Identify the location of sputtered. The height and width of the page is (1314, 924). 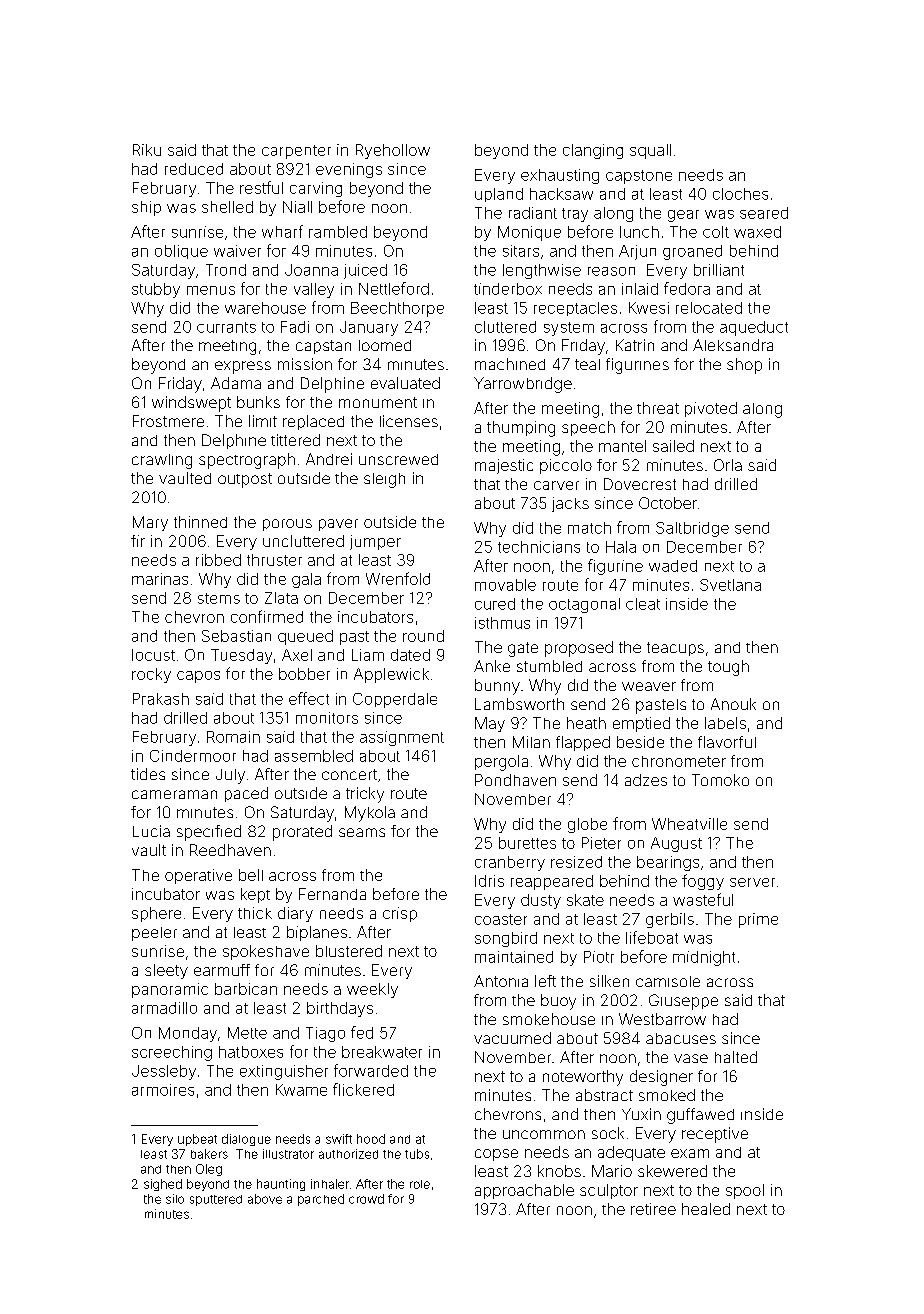
(216, 1200).
